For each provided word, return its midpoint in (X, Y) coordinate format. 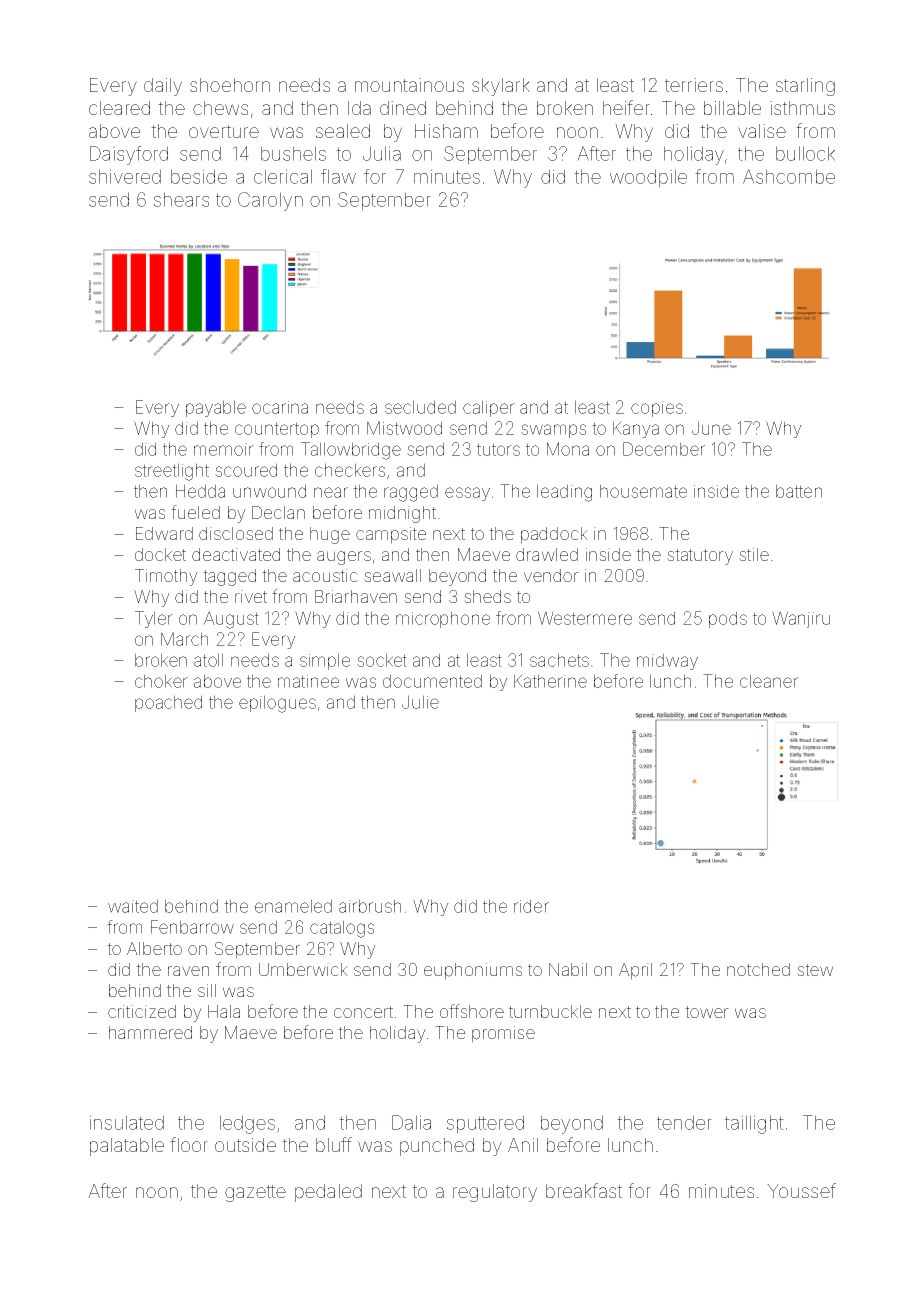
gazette (255, 1193)
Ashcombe (789, 176)
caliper (489, 408)
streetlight (172, 472)
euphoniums (473, 971)
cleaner (769, 681)
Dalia (411, 1122)
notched (758, 969)
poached (168, 703)
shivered (125, 176)
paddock (554, 535)
